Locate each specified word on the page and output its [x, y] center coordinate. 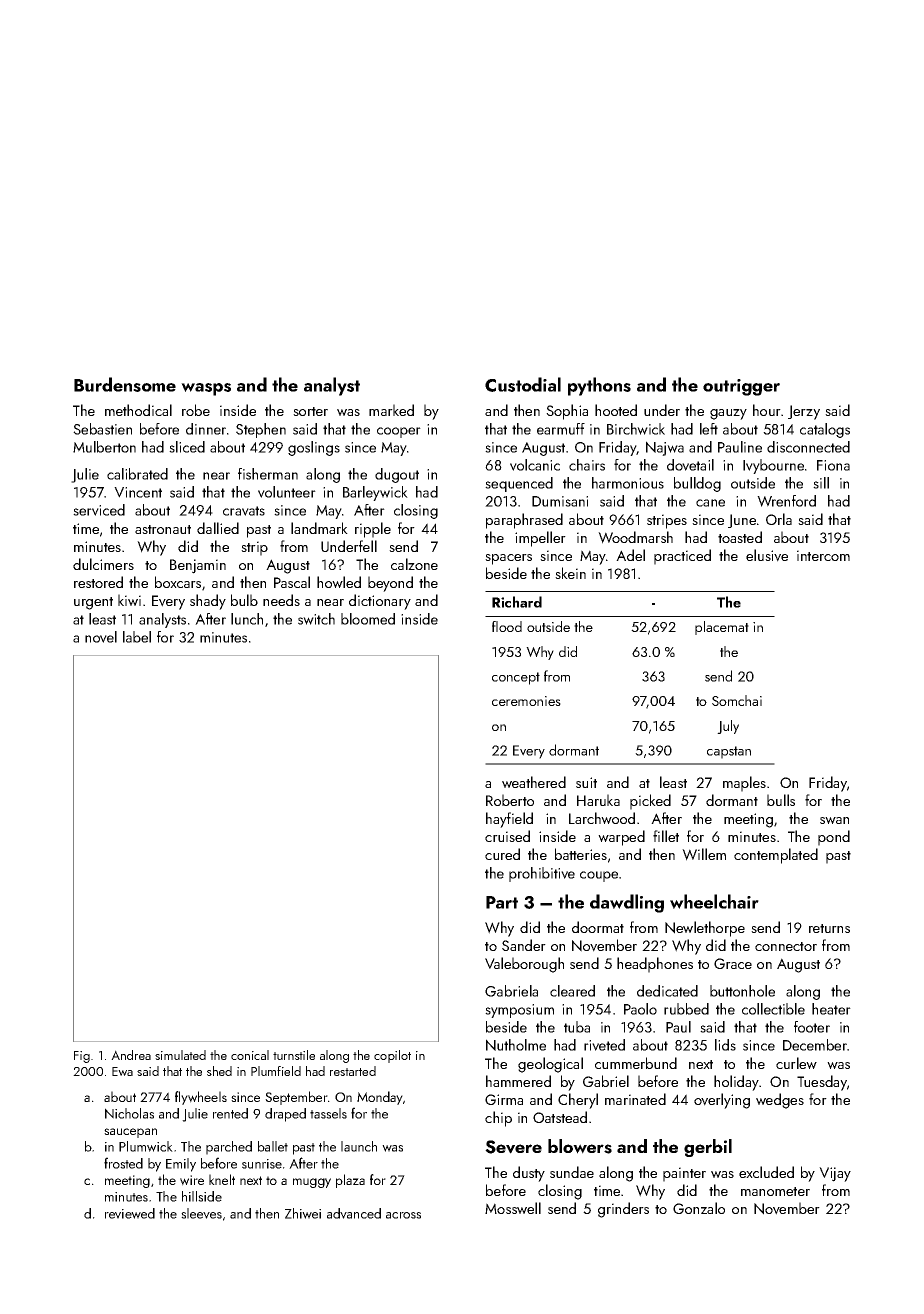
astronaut [163, 529]
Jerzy [804, 412]
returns [829, 928]
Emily [181, 1165]
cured [502, 854]
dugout [397, 475]
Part [502, 902]
